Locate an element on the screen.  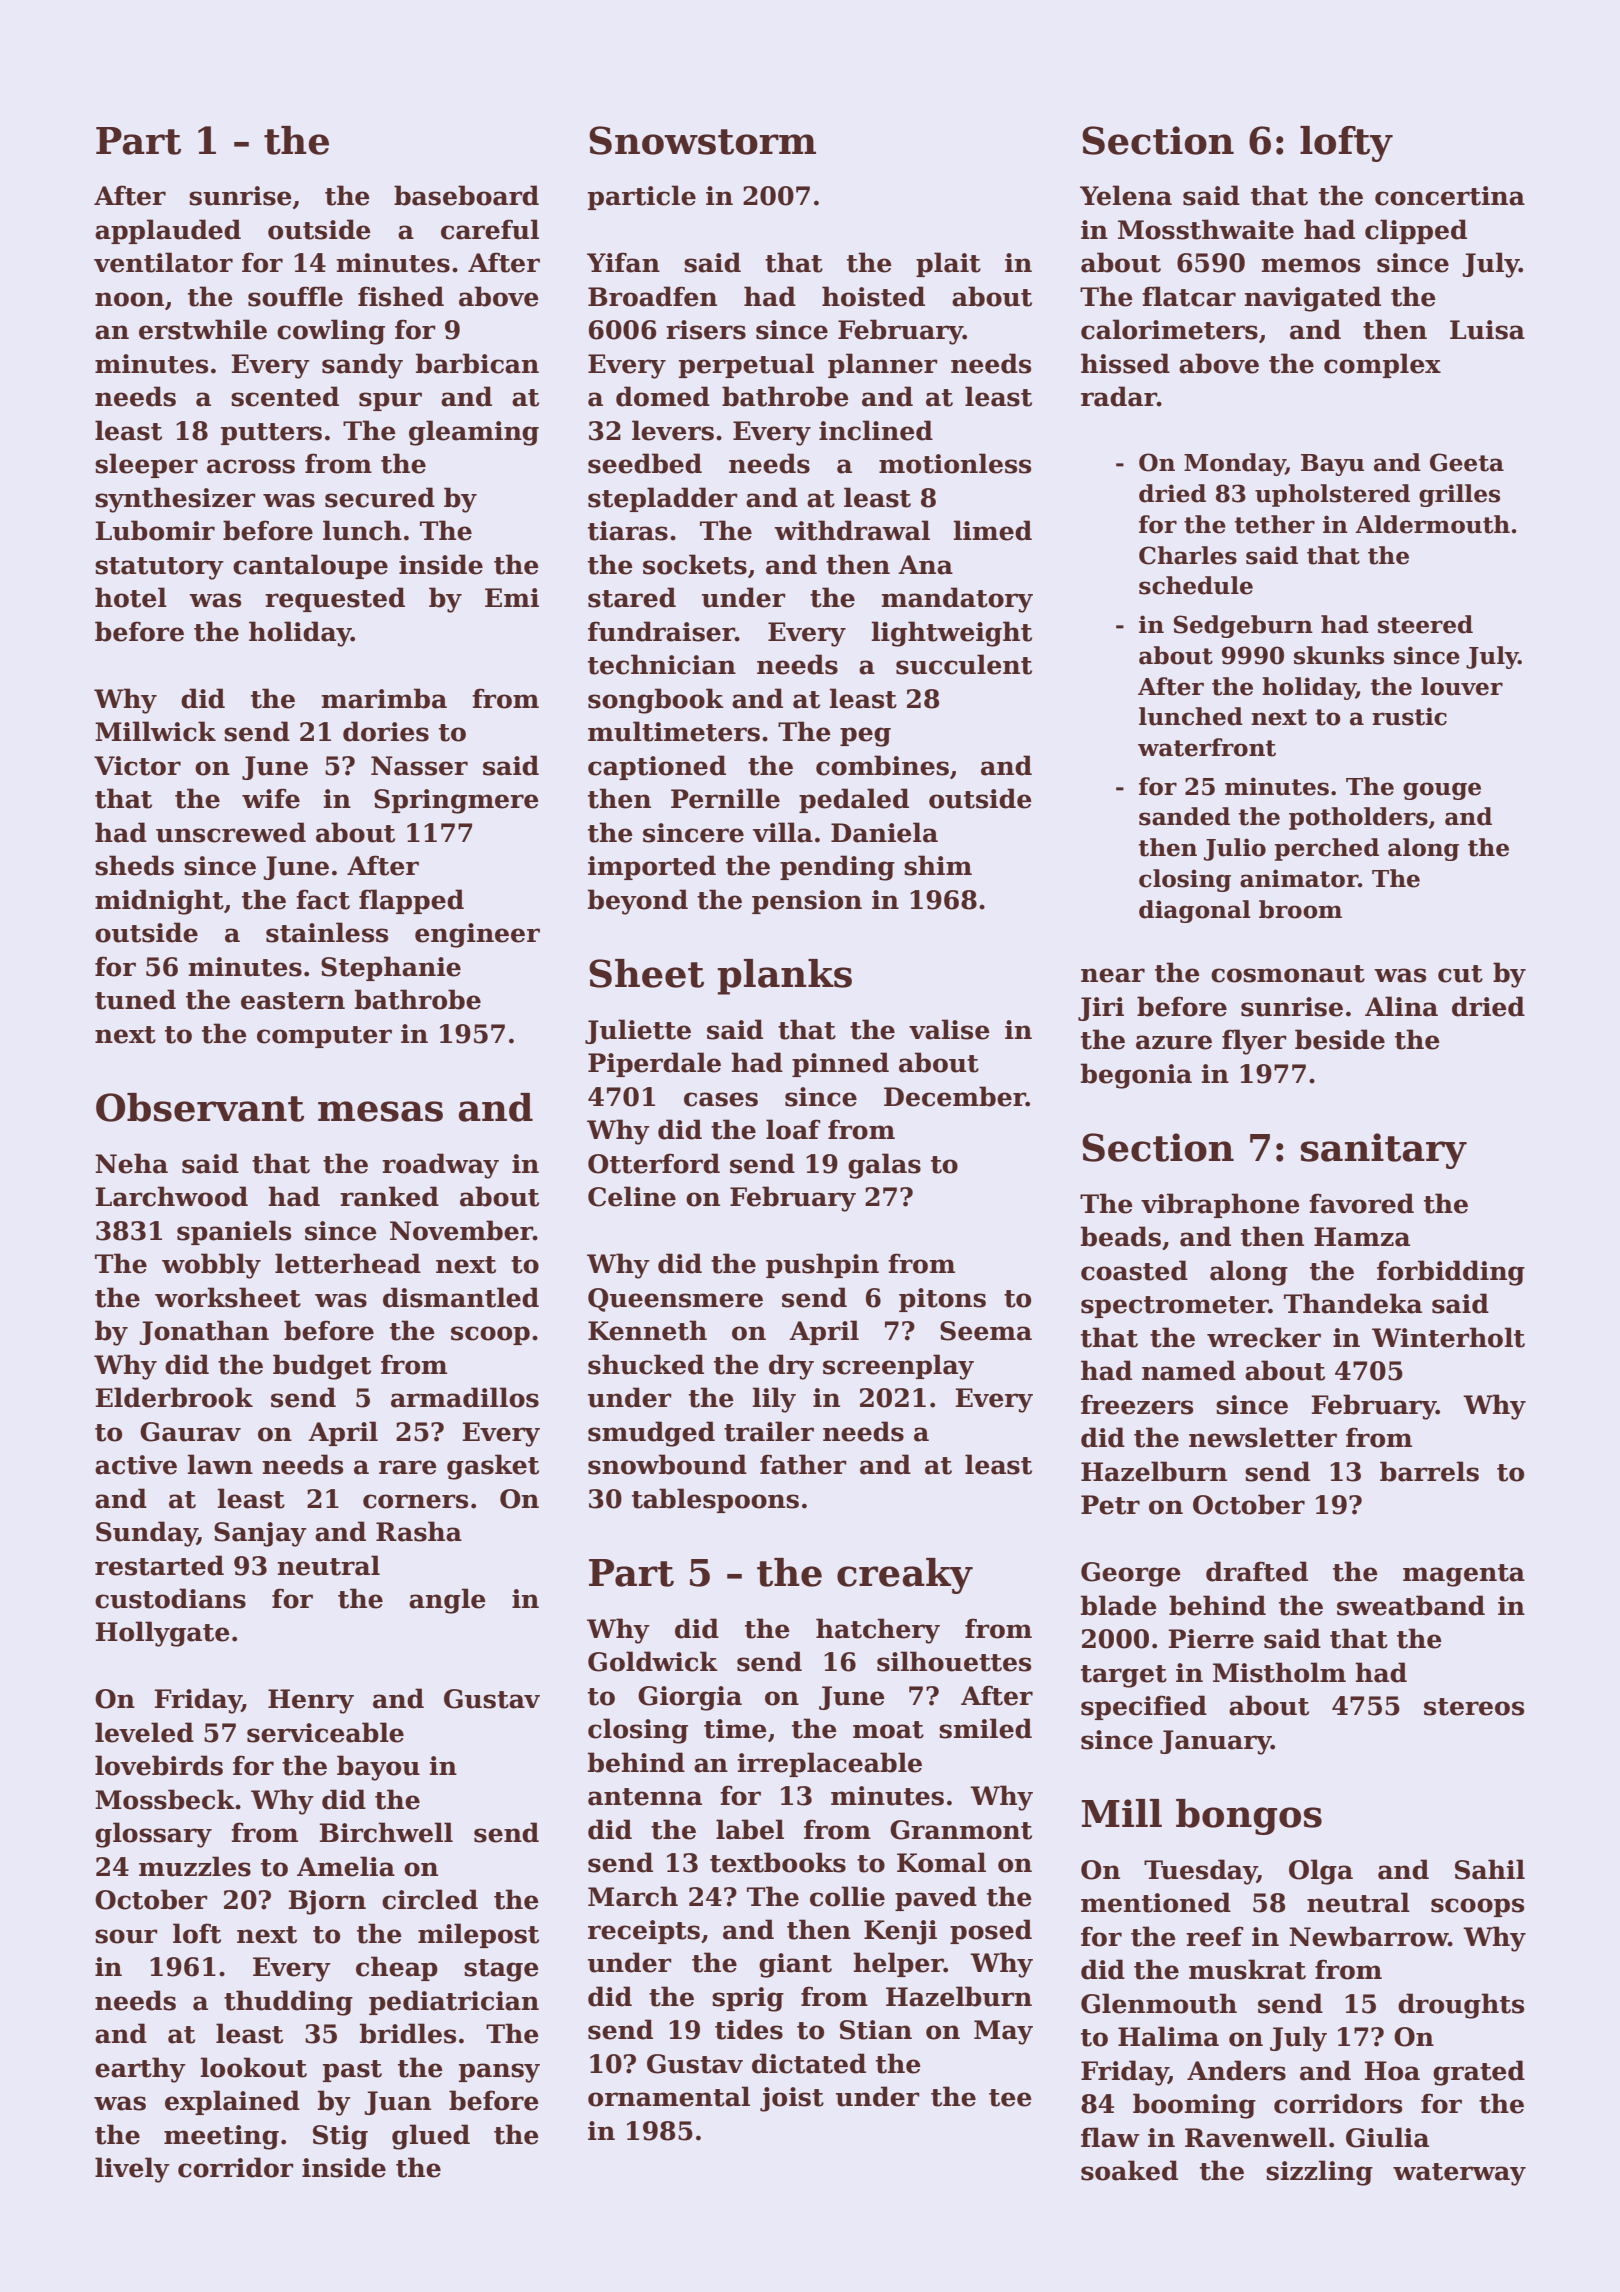
earthy is located at coordinates (140, 2070).
